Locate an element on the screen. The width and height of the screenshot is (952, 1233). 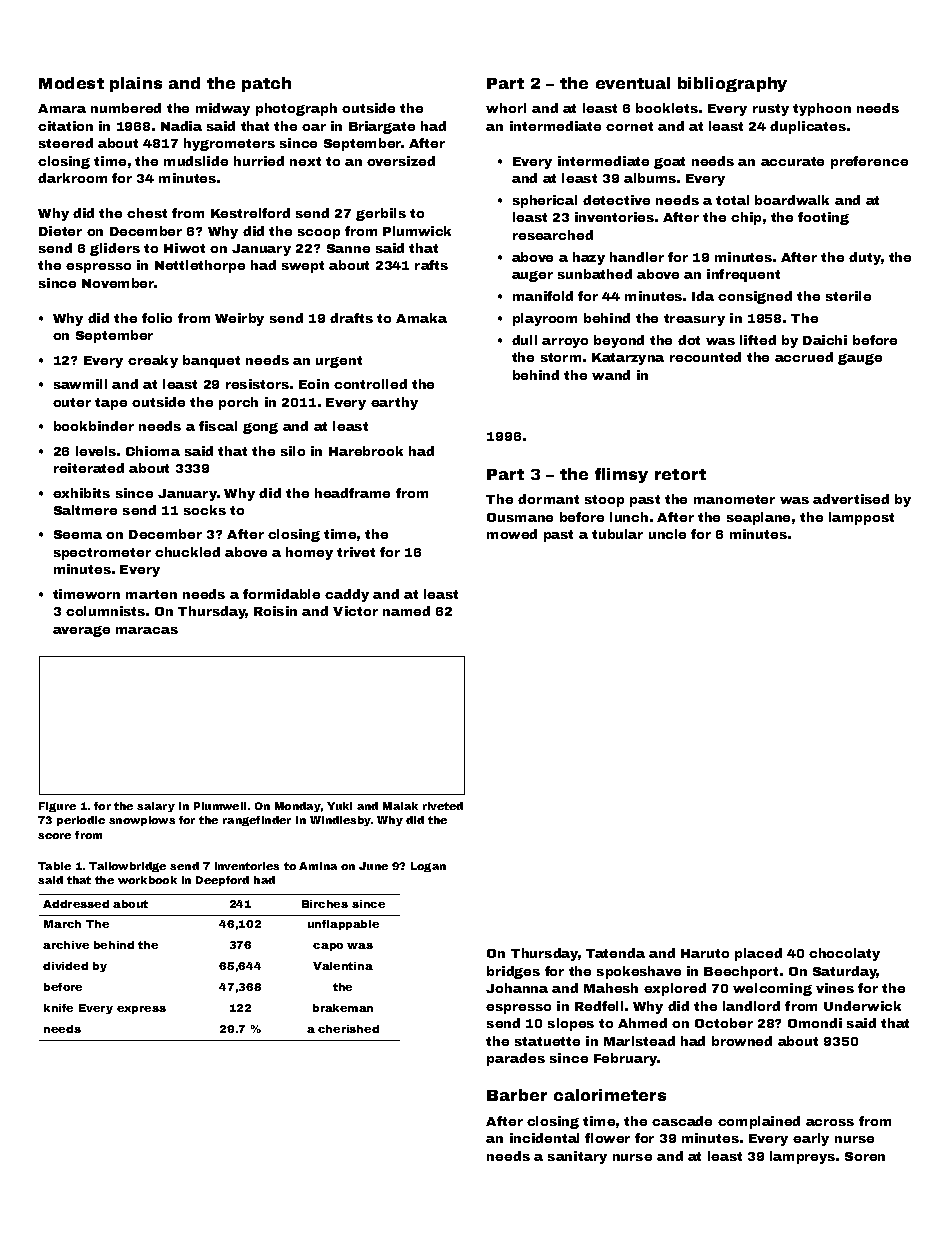
typhoon is located at coordinates (822, 109).
